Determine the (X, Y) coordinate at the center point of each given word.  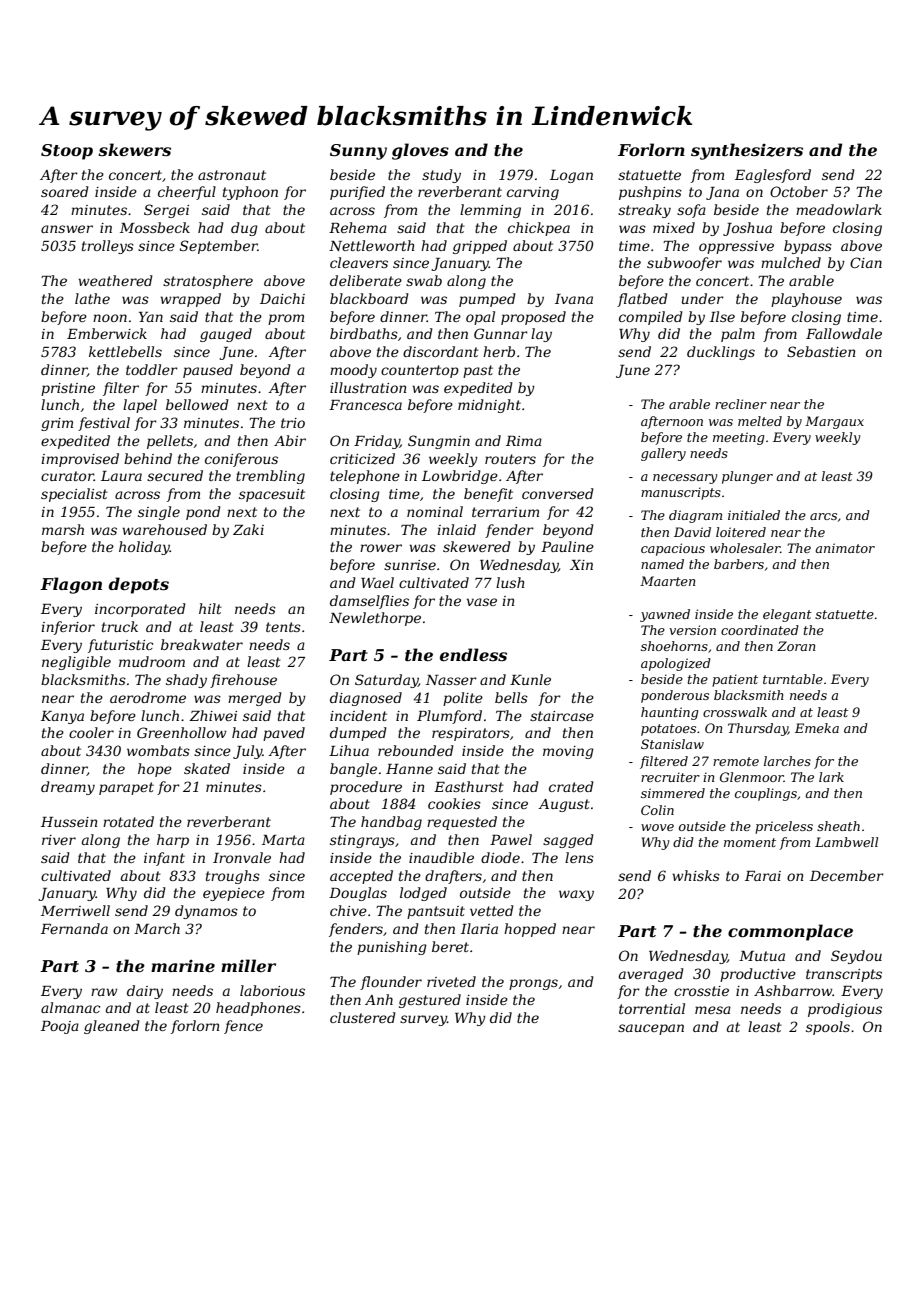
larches (787, 761)
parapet (126, 788)
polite (463, 699)
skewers (134, 149)
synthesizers (747, 151)
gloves (420, 151)
